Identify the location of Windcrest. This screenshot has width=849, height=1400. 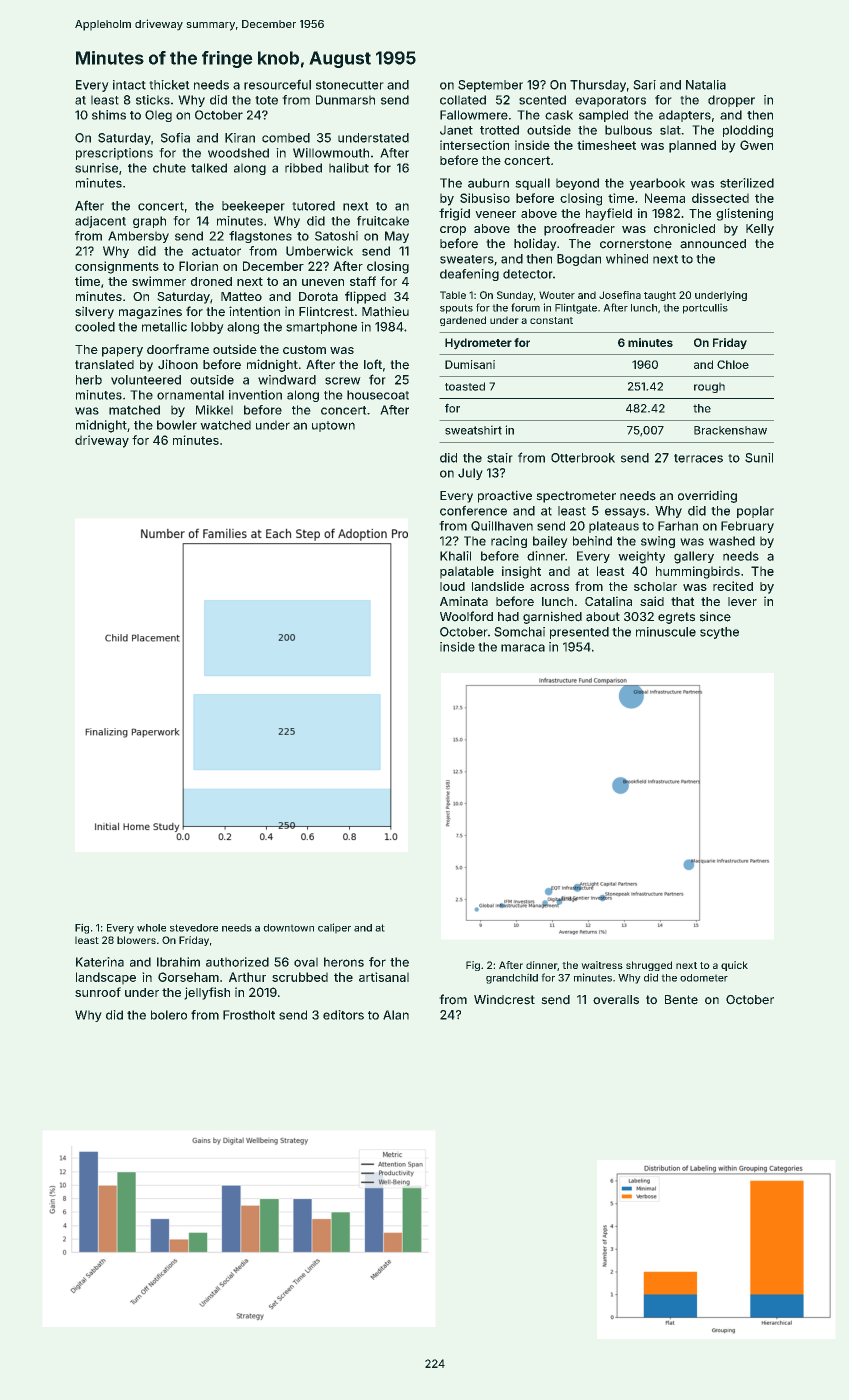
(504, 999).
